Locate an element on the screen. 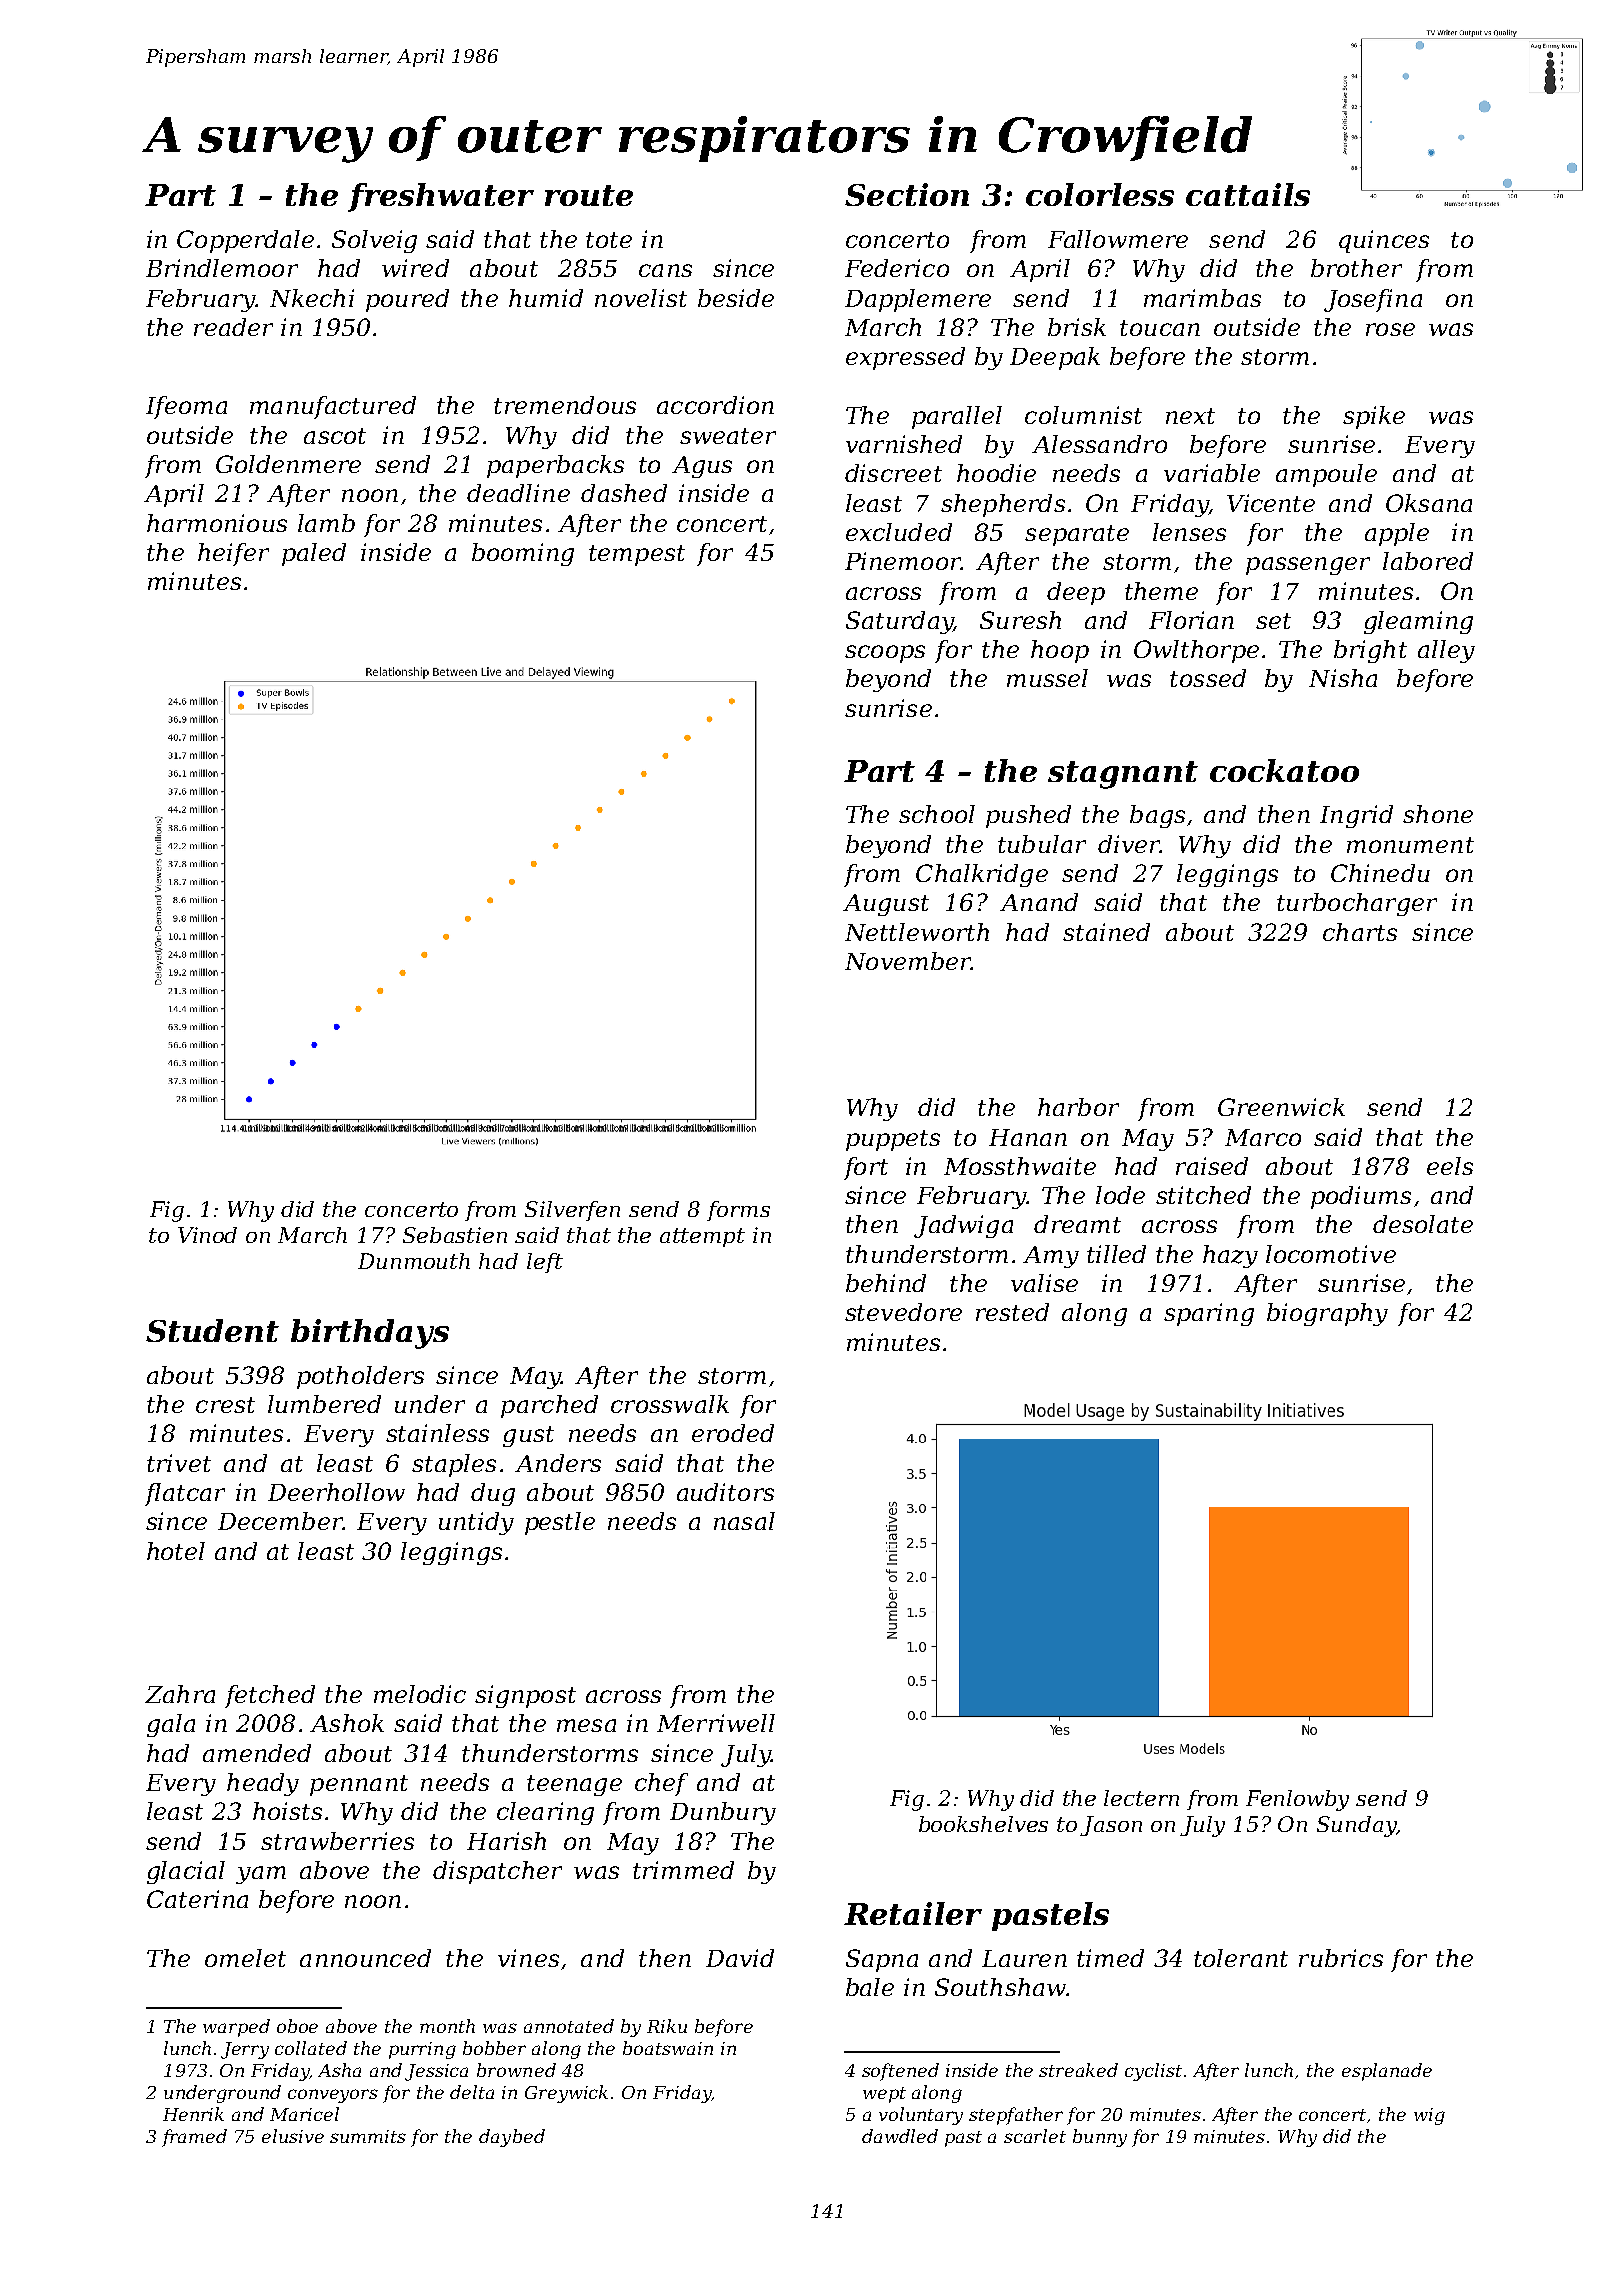 The height and width of the screenshot is (2292, 1620). Agus is located at coordinates (702, 467).
